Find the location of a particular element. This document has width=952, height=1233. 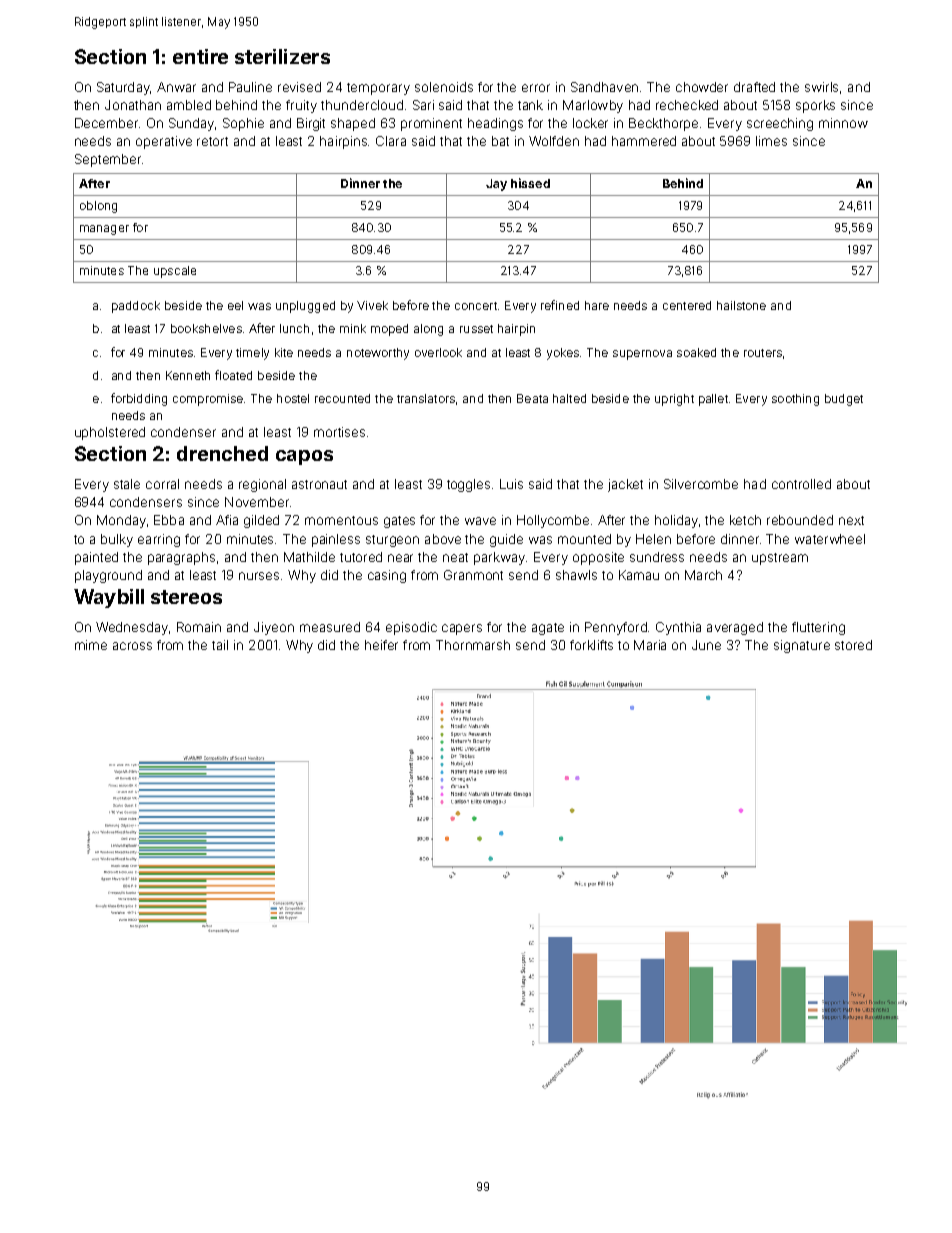

near is located at coordinates (400, 558).
